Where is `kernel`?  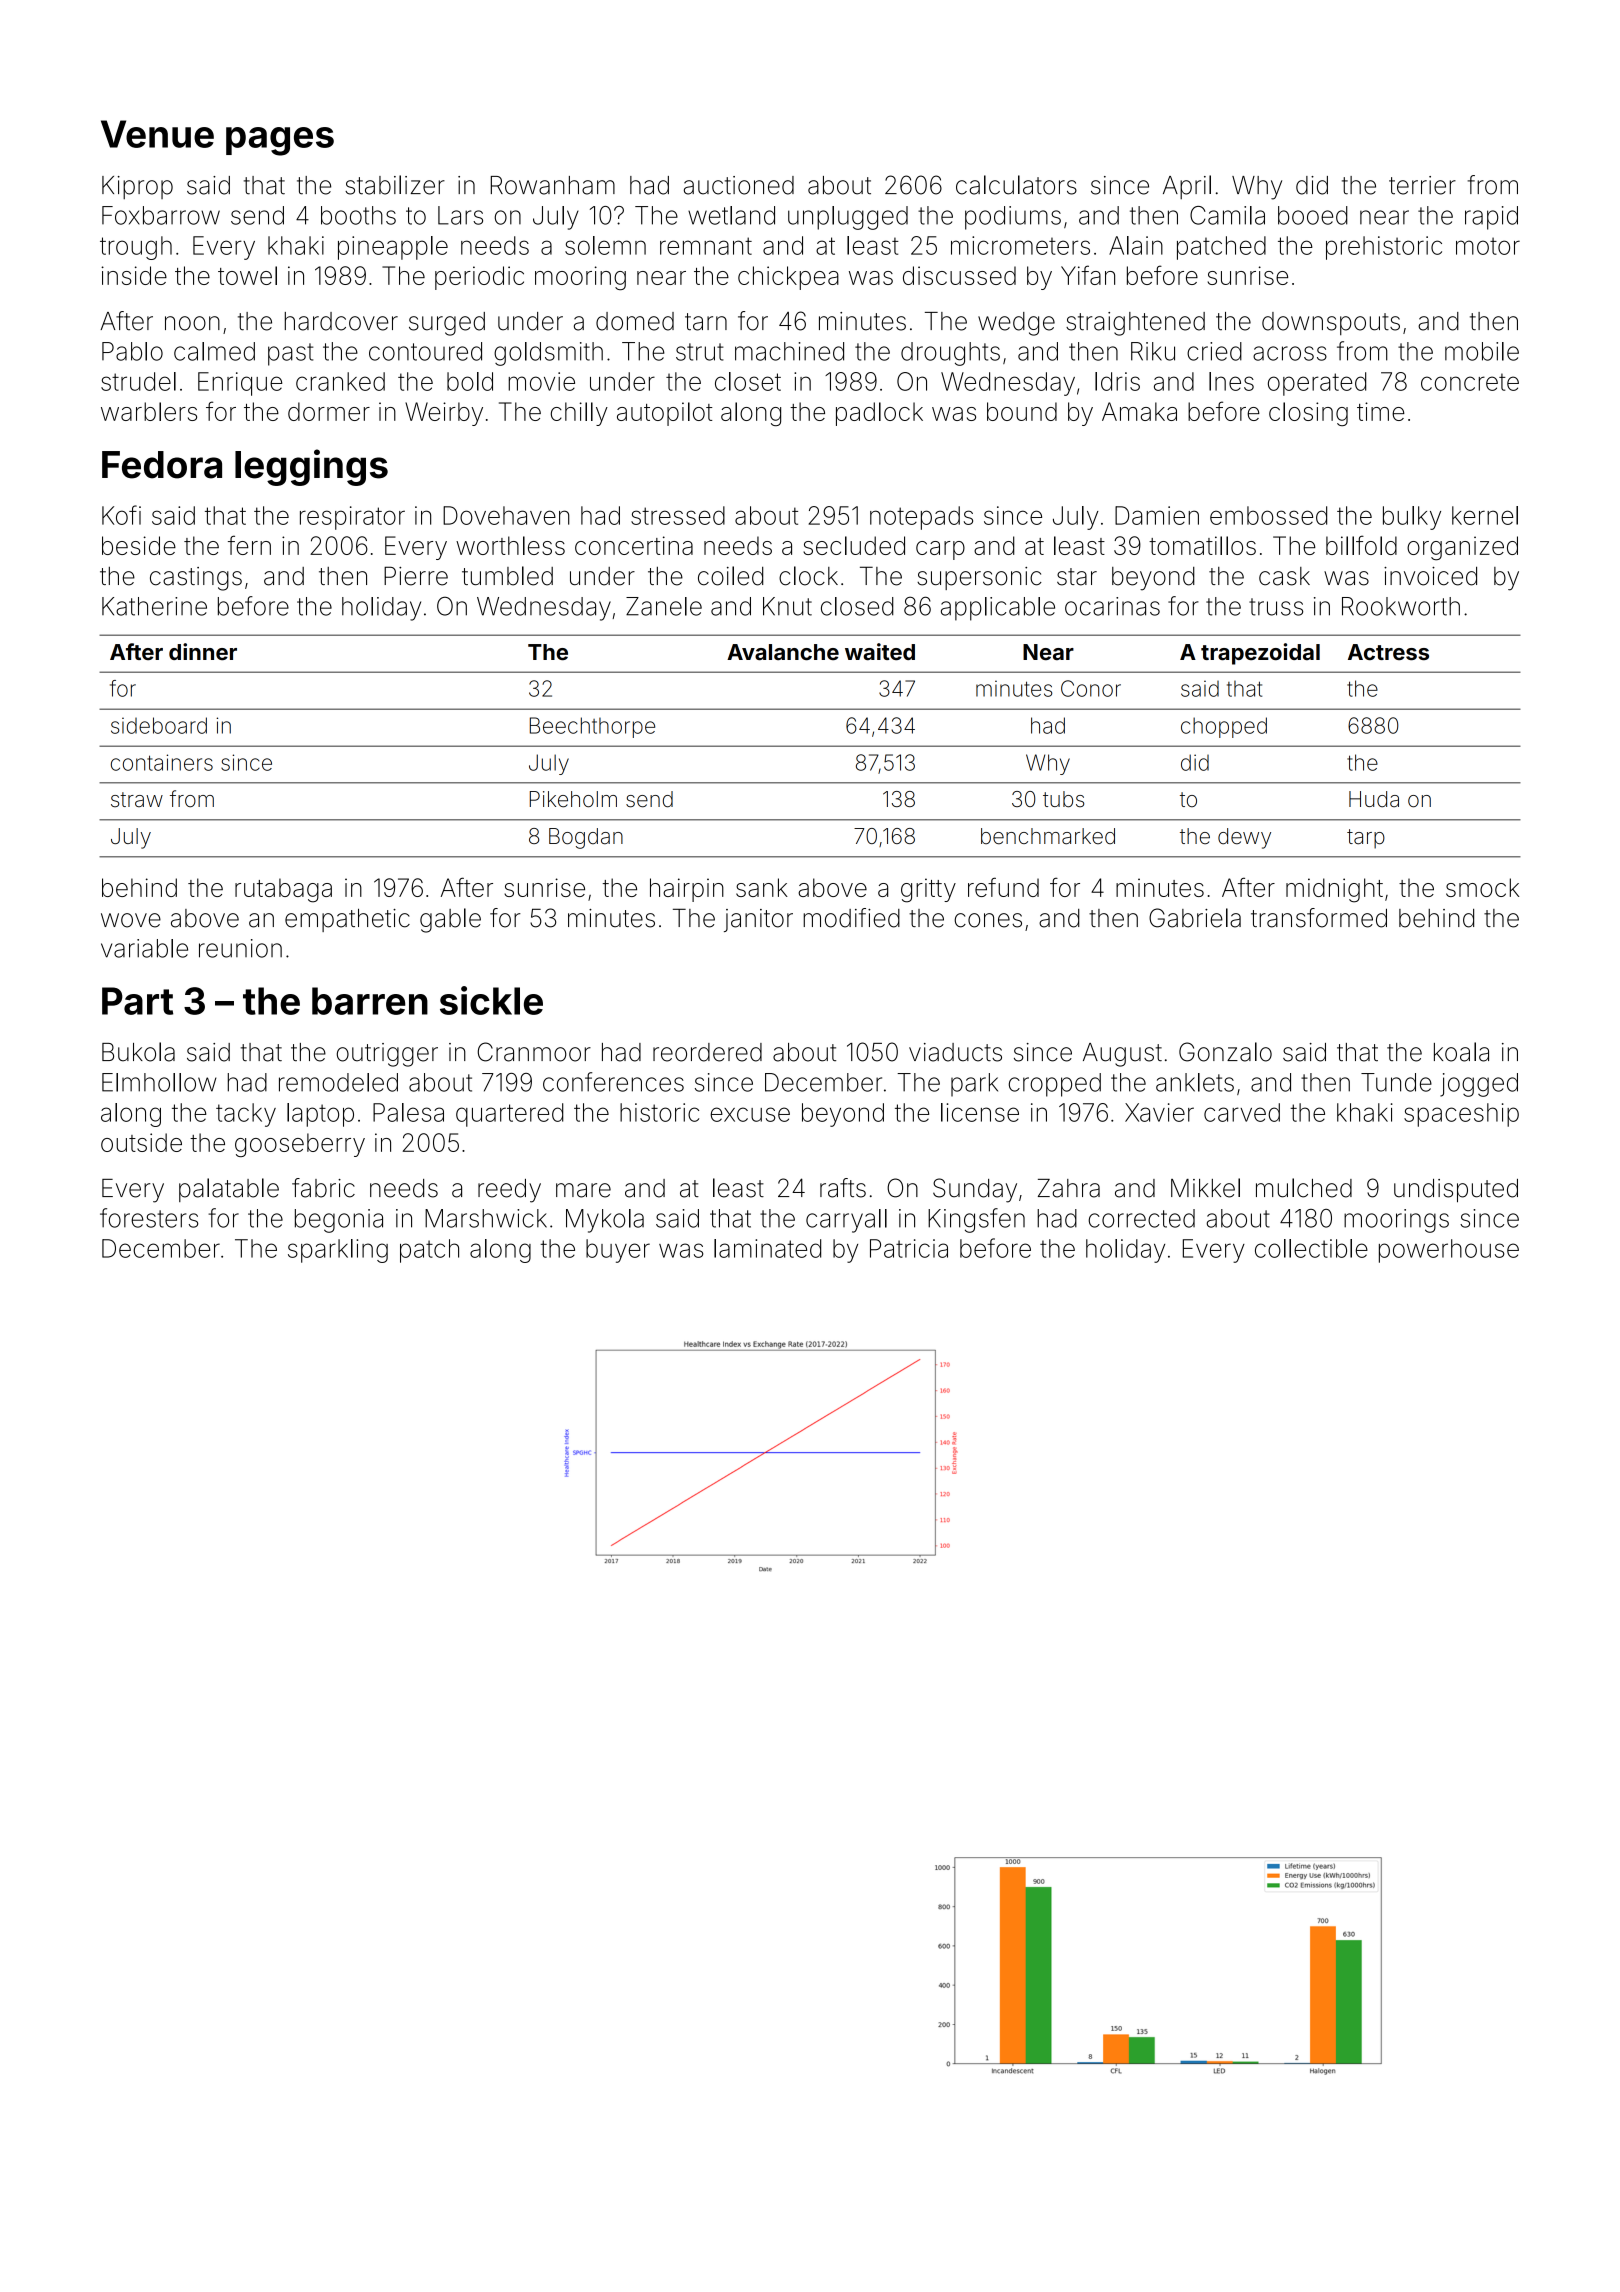 kernel is located at coordinates (1485, 515).
